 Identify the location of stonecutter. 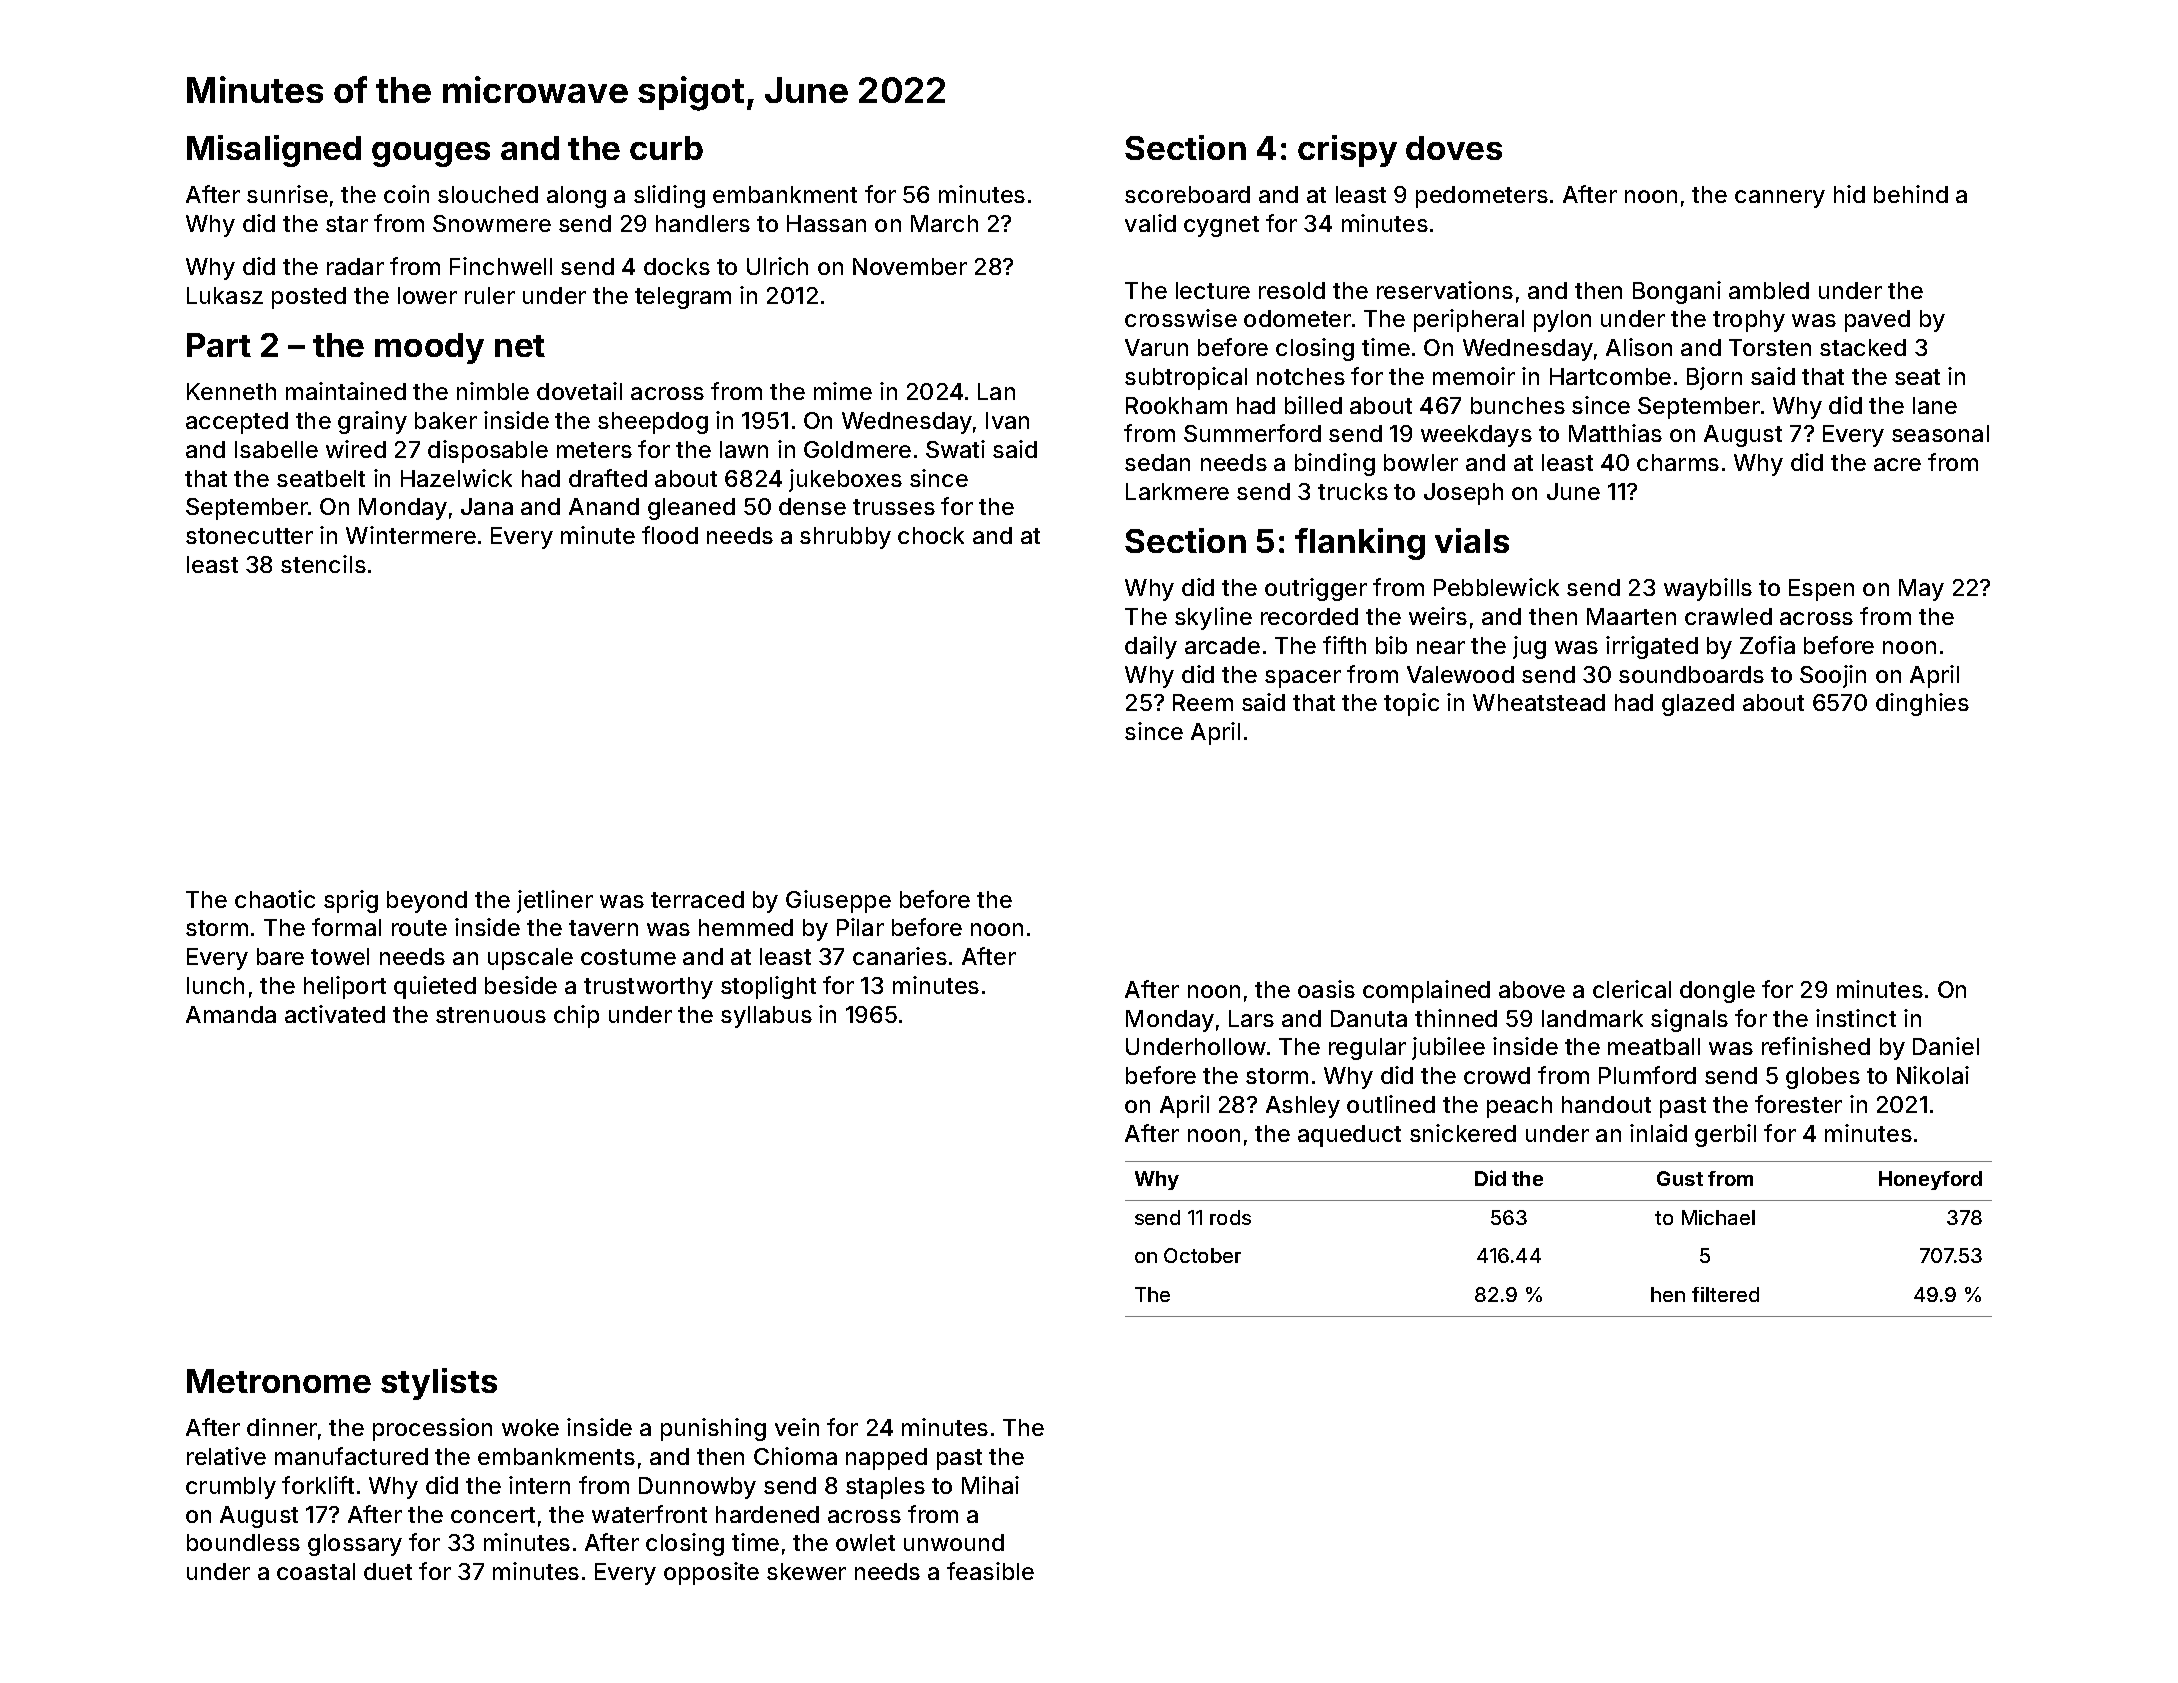
(249, 536).
